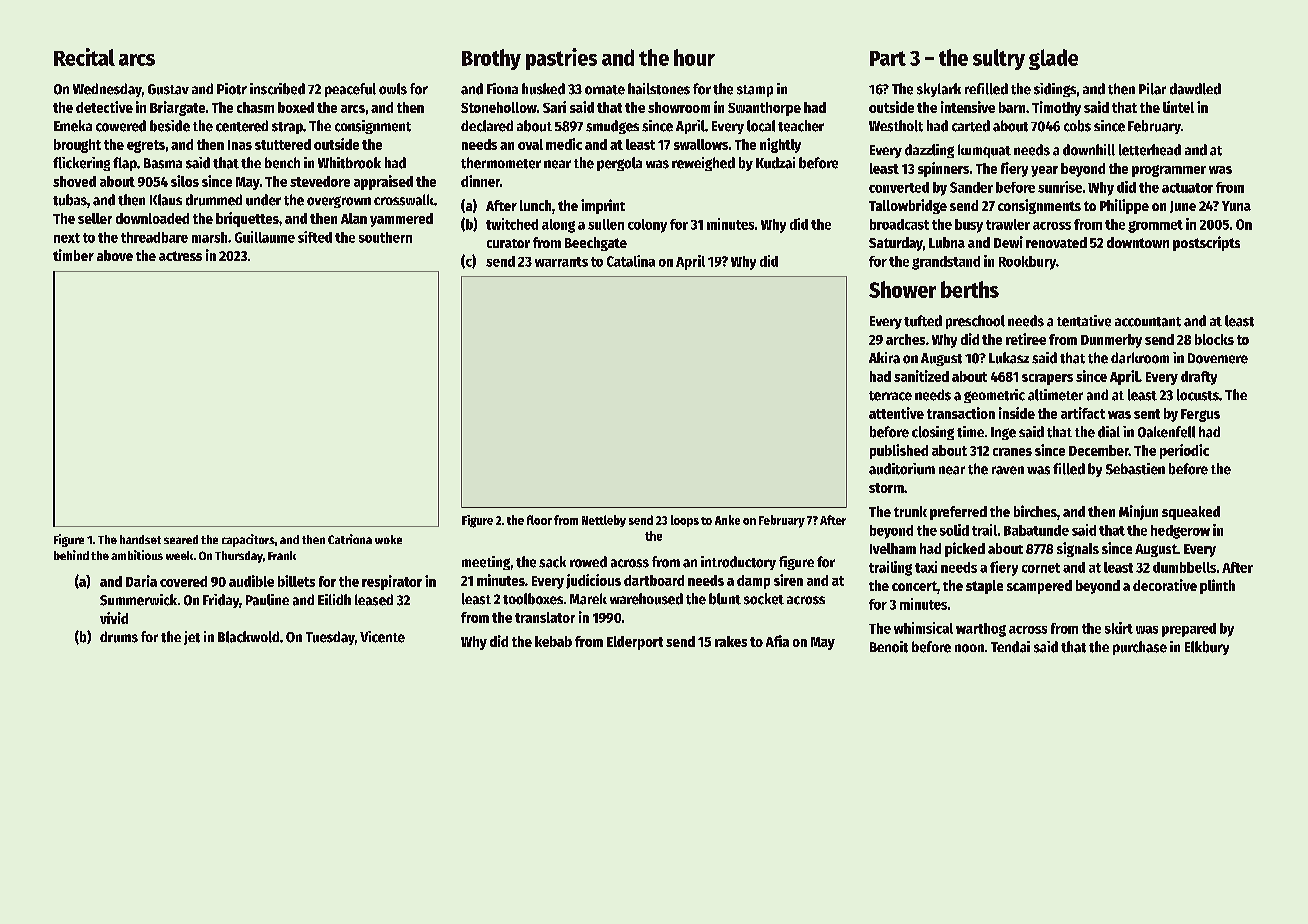 The height and width of the image is (924, 1308). I want to click on Tuesday, so click(330, 638).
